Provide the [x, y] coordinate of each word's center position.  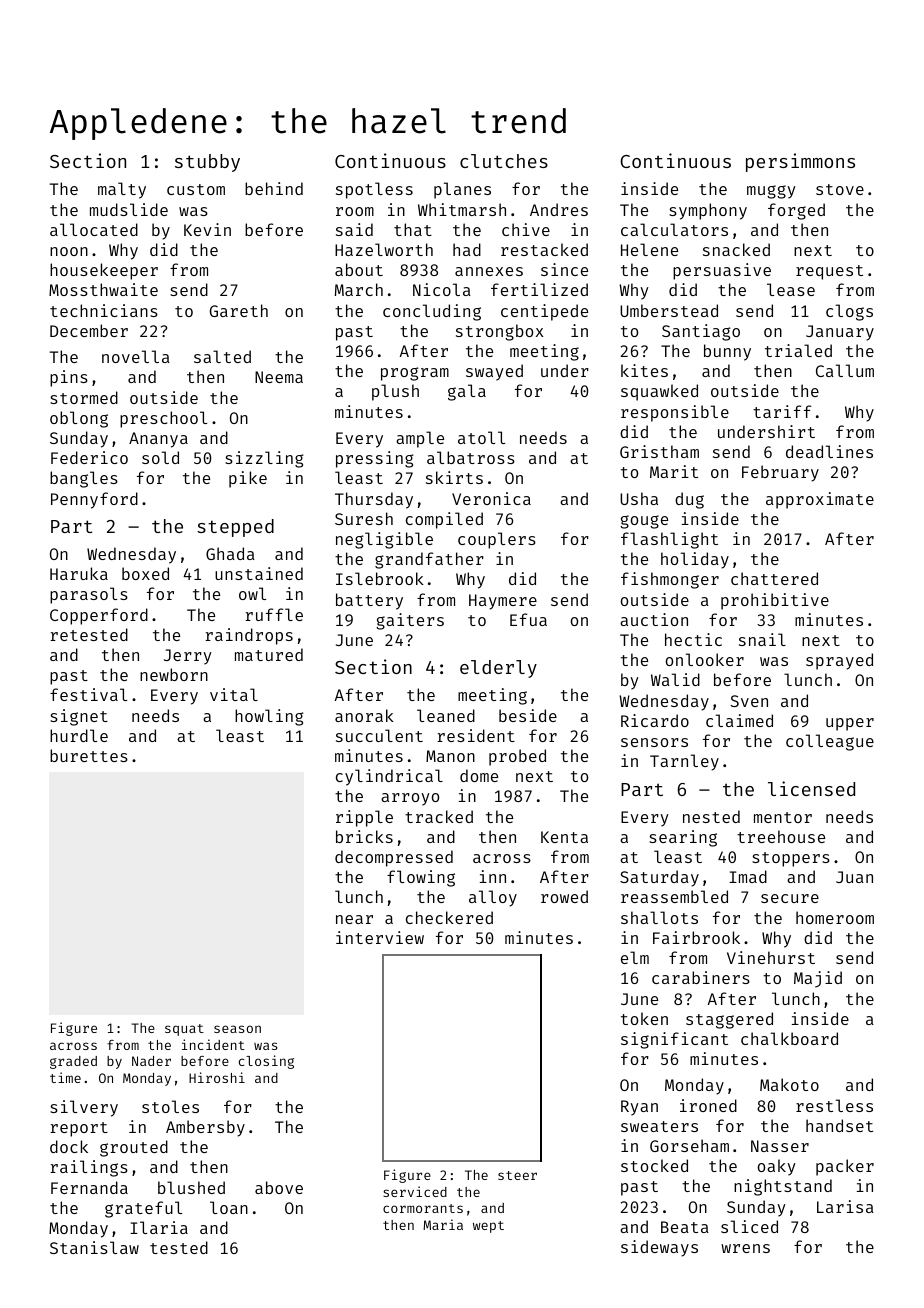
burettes [89, 755]
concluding [432, 312]
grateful [143, 1209]
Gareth [239, 310]
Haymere [503, 602]
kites [644, 370]
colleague [830, 742]
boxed [145, 573]
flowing [421, 878]
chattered [774, 578]
